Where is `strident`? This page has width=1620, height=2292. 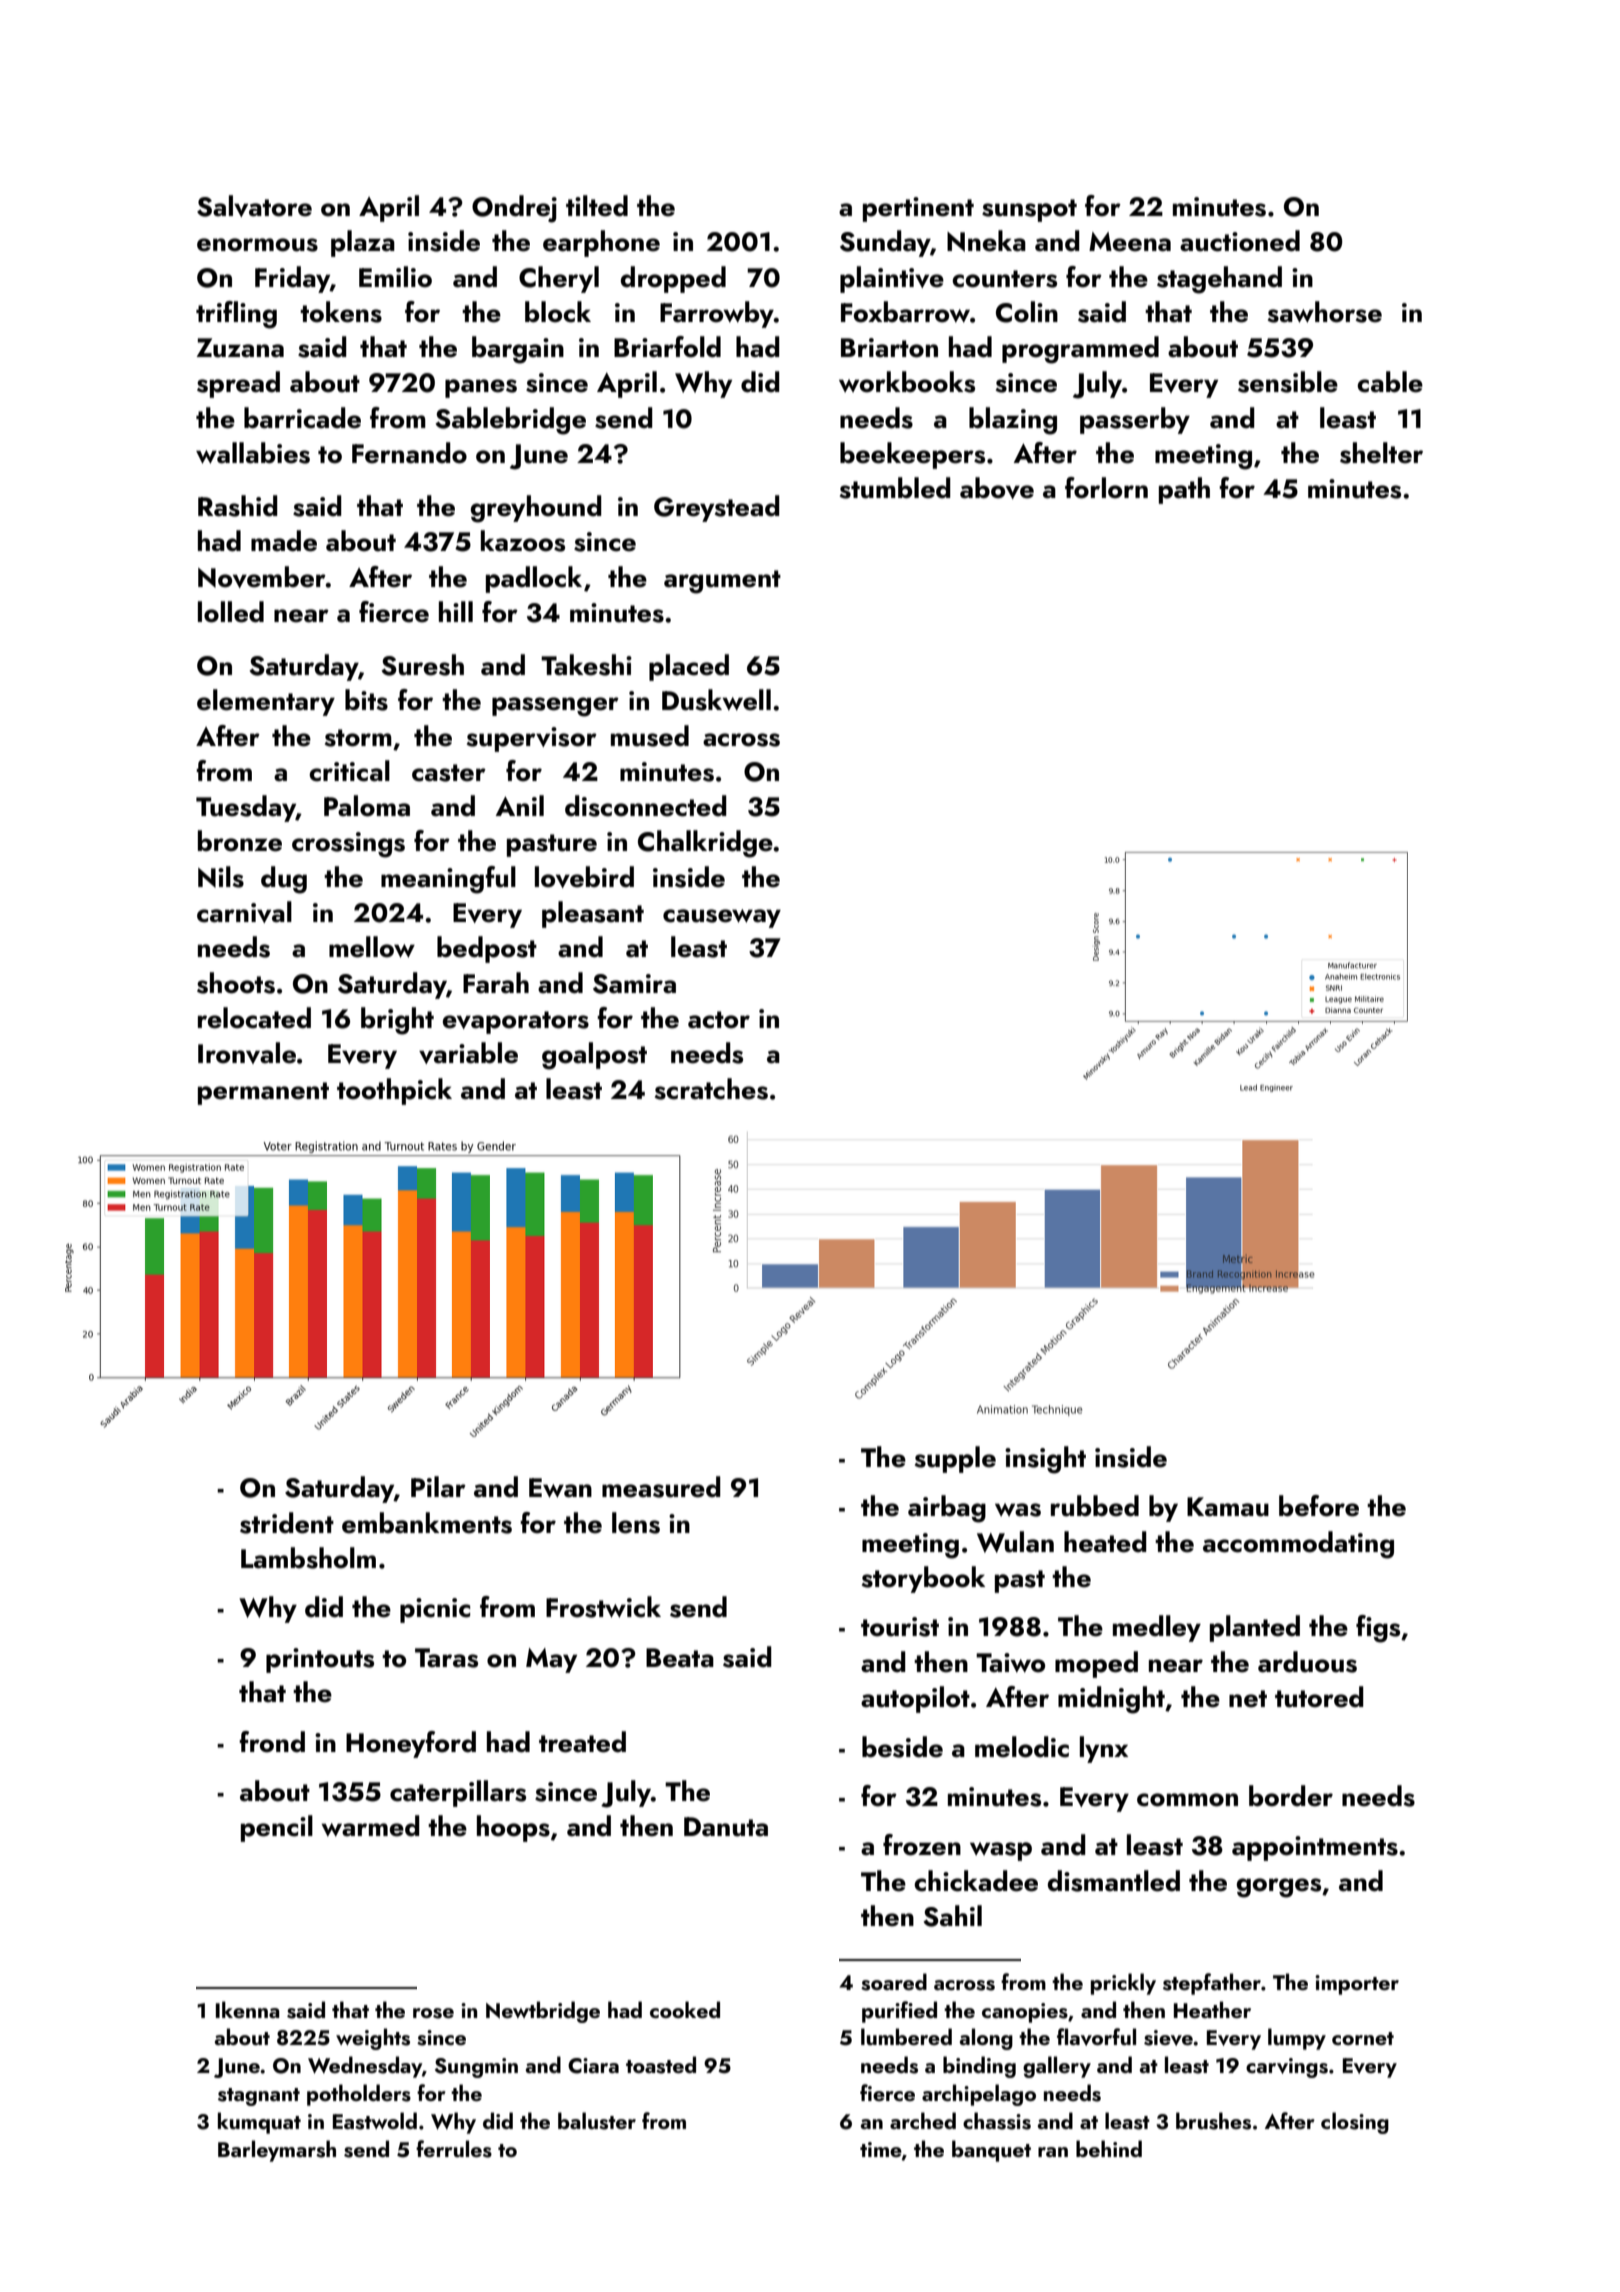 strident is located at coordinates (287, 1523).
